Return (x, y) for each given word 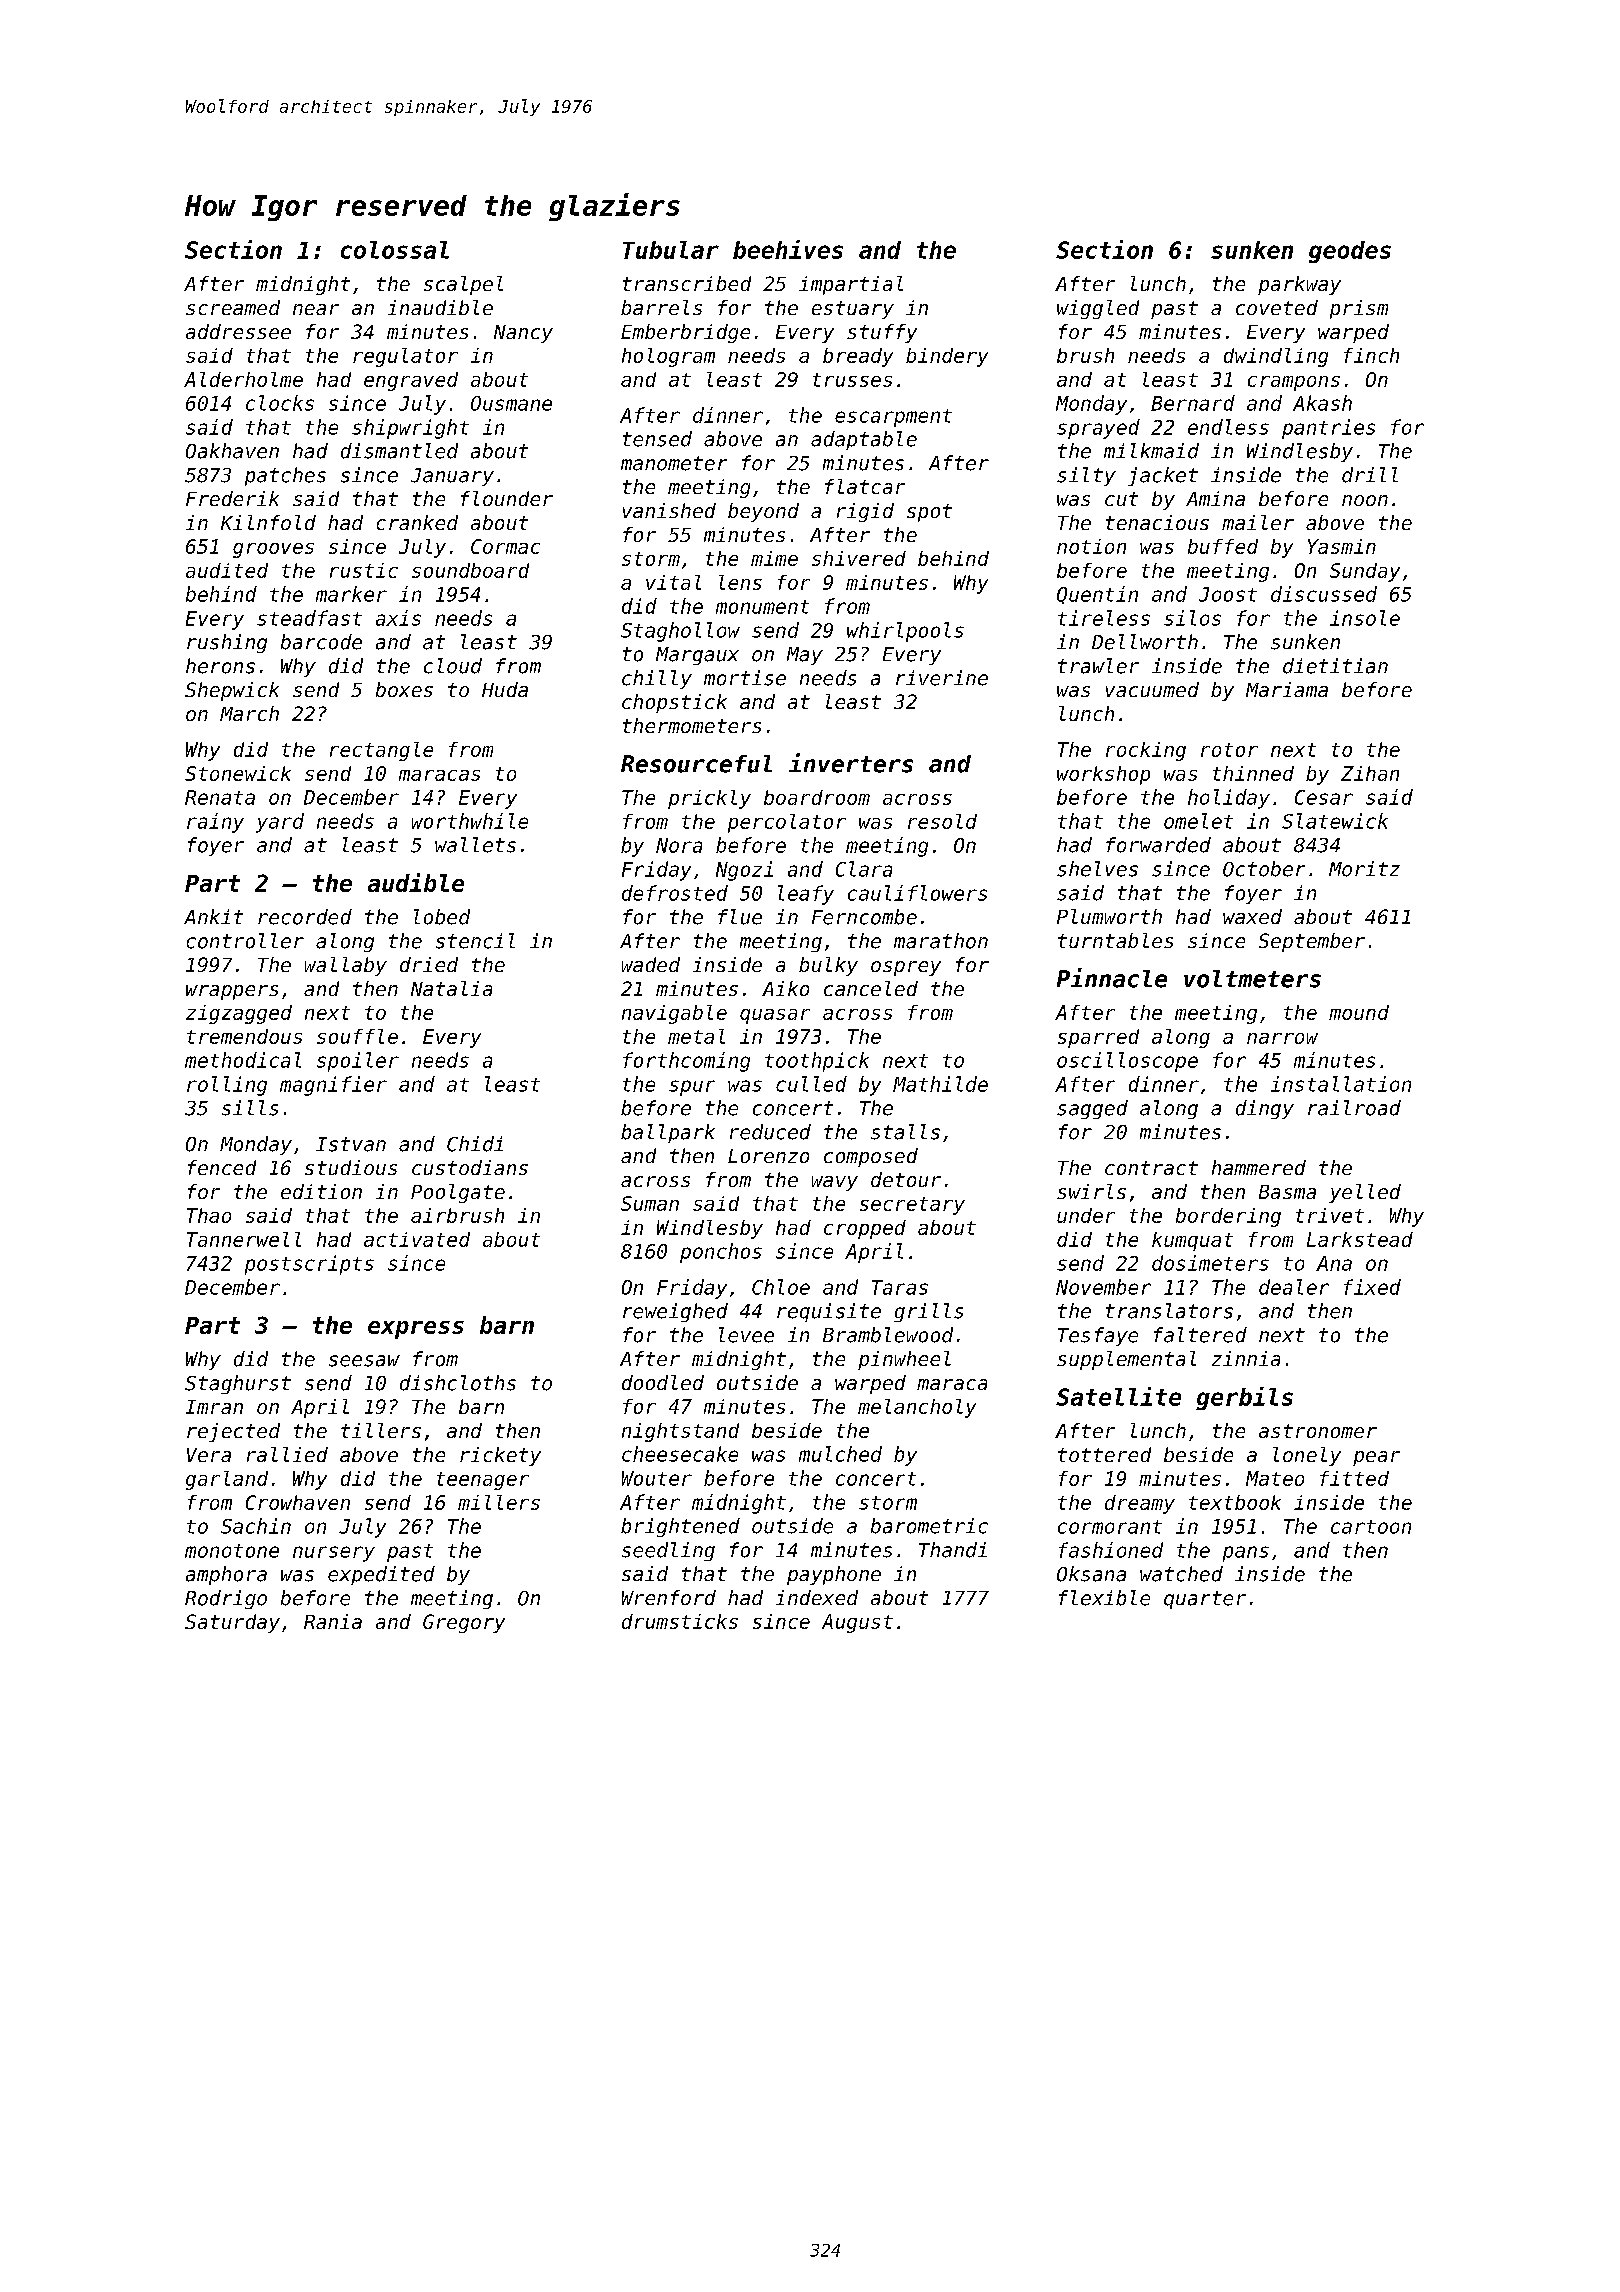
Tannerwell (244, 1239)
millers (499, 1502)
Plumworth (1109, 916)
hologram (668, 357)
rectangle (381, 751)
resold (942, 821)
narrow (1282, 1038)
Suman (650, 1203)
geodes (1350, 252)
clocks (280, 403)
